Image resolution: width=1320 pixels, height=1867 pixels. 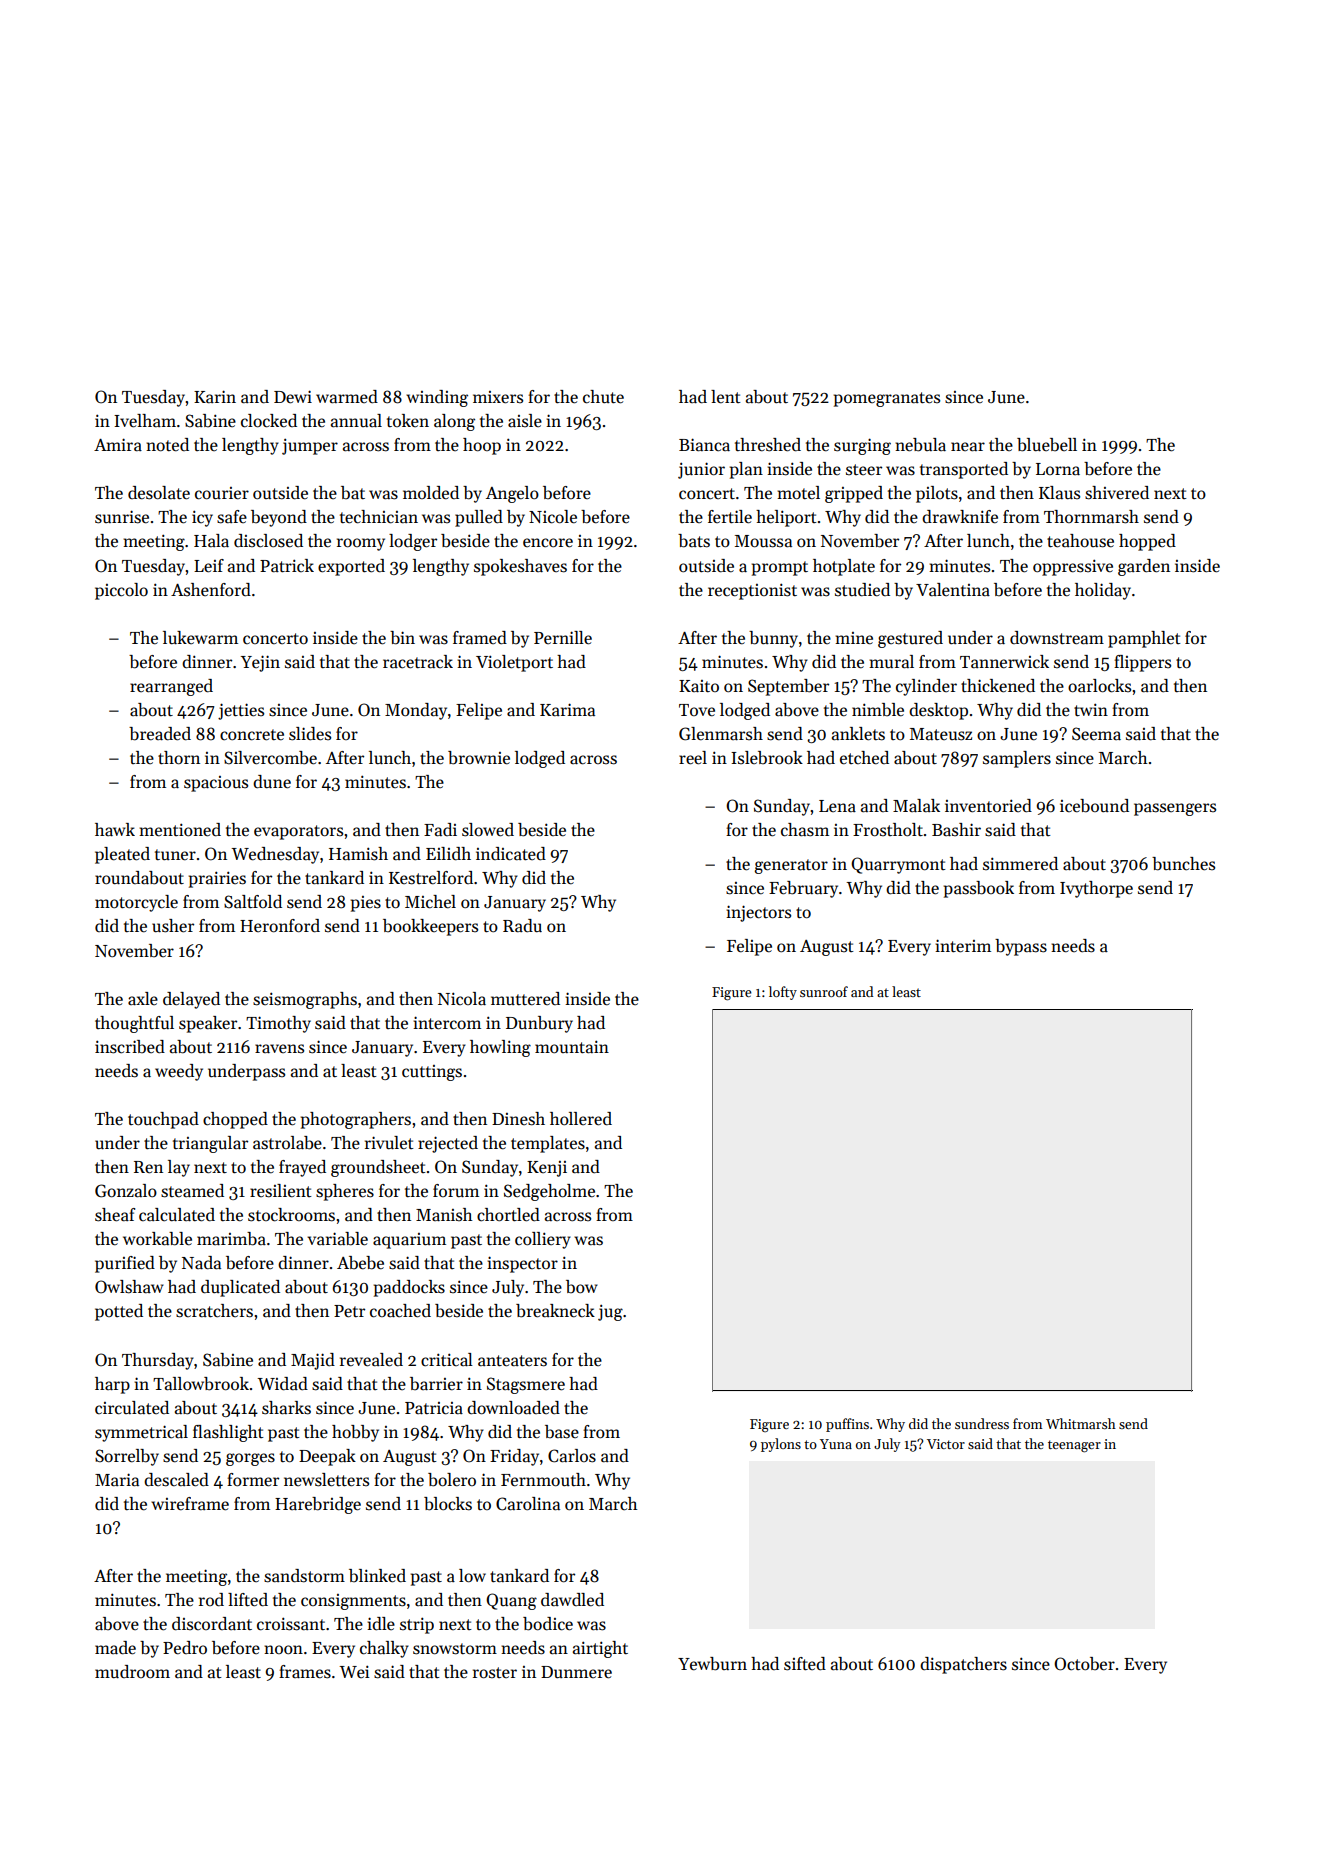 What do you see at coordinates (887, 399) in the screenshot?
I see `pomegranates` at bounding box center [887, 399].
